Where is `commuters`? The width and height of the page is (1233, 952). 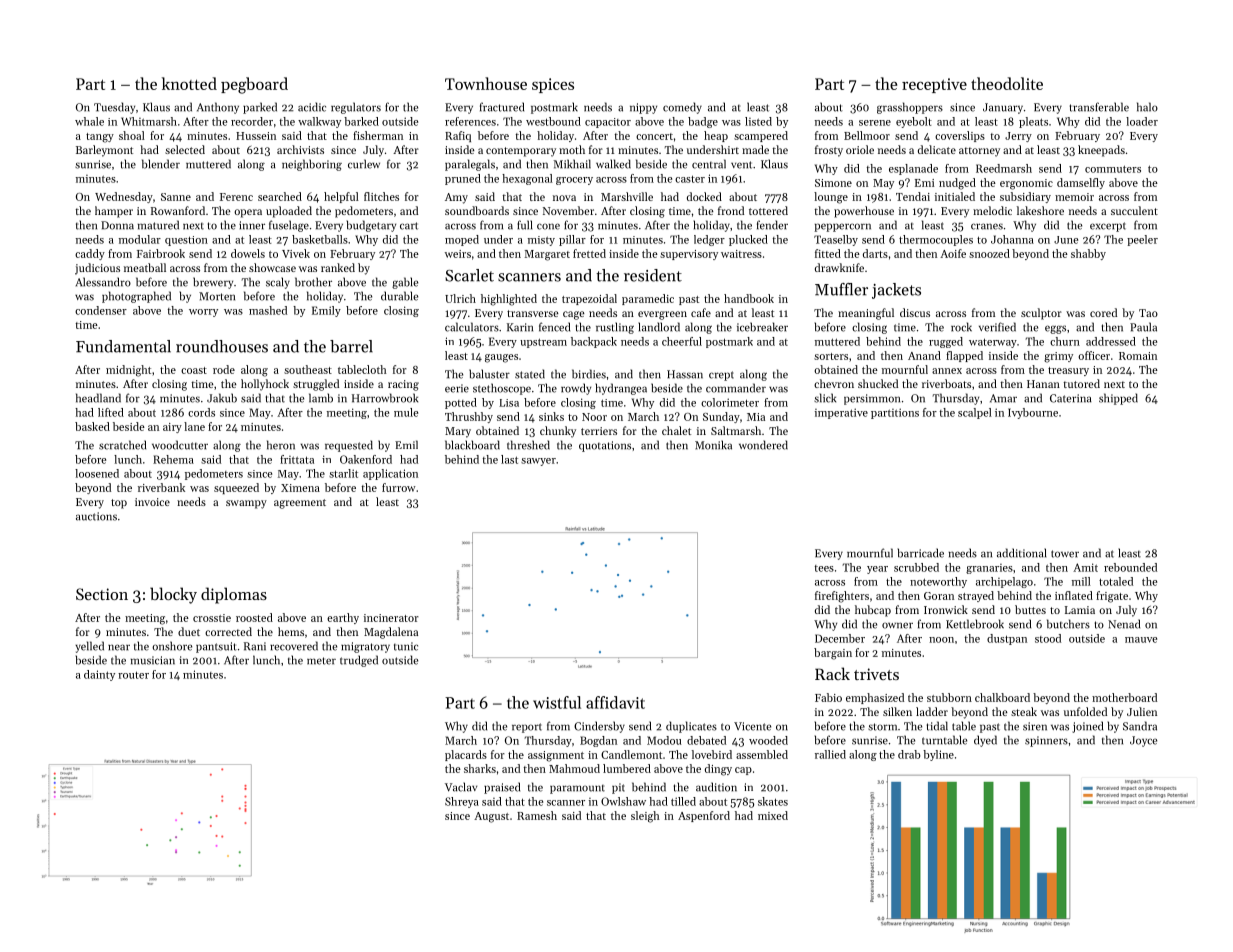 commuters is located at coordinates (1113, 169).
